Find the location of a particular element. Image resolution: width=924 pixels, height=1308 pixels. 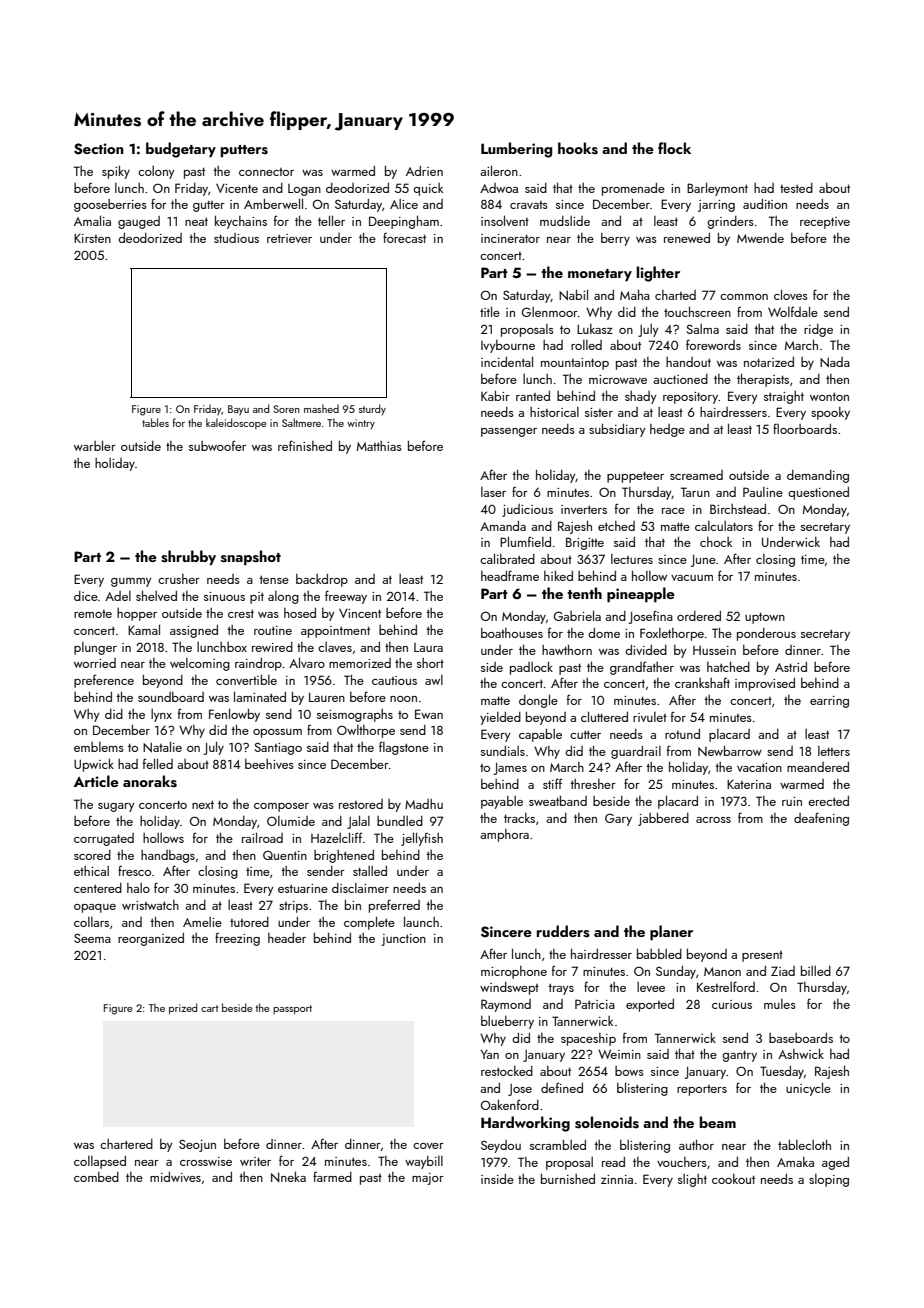

snapshot is located at coordinates (251, 557).
